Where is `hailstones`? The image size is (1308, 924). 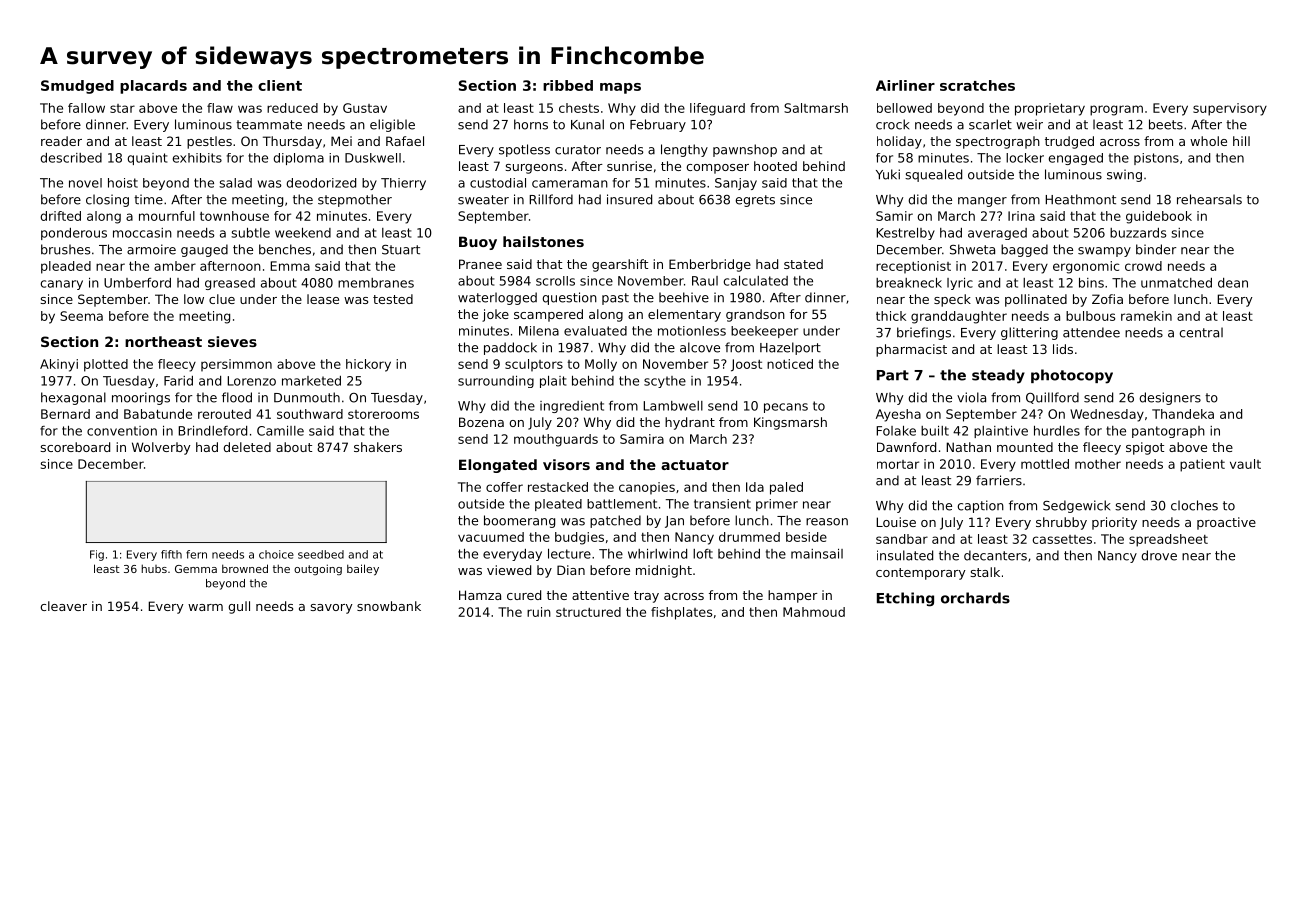 hailstones is located at coordinates (543, 241).
